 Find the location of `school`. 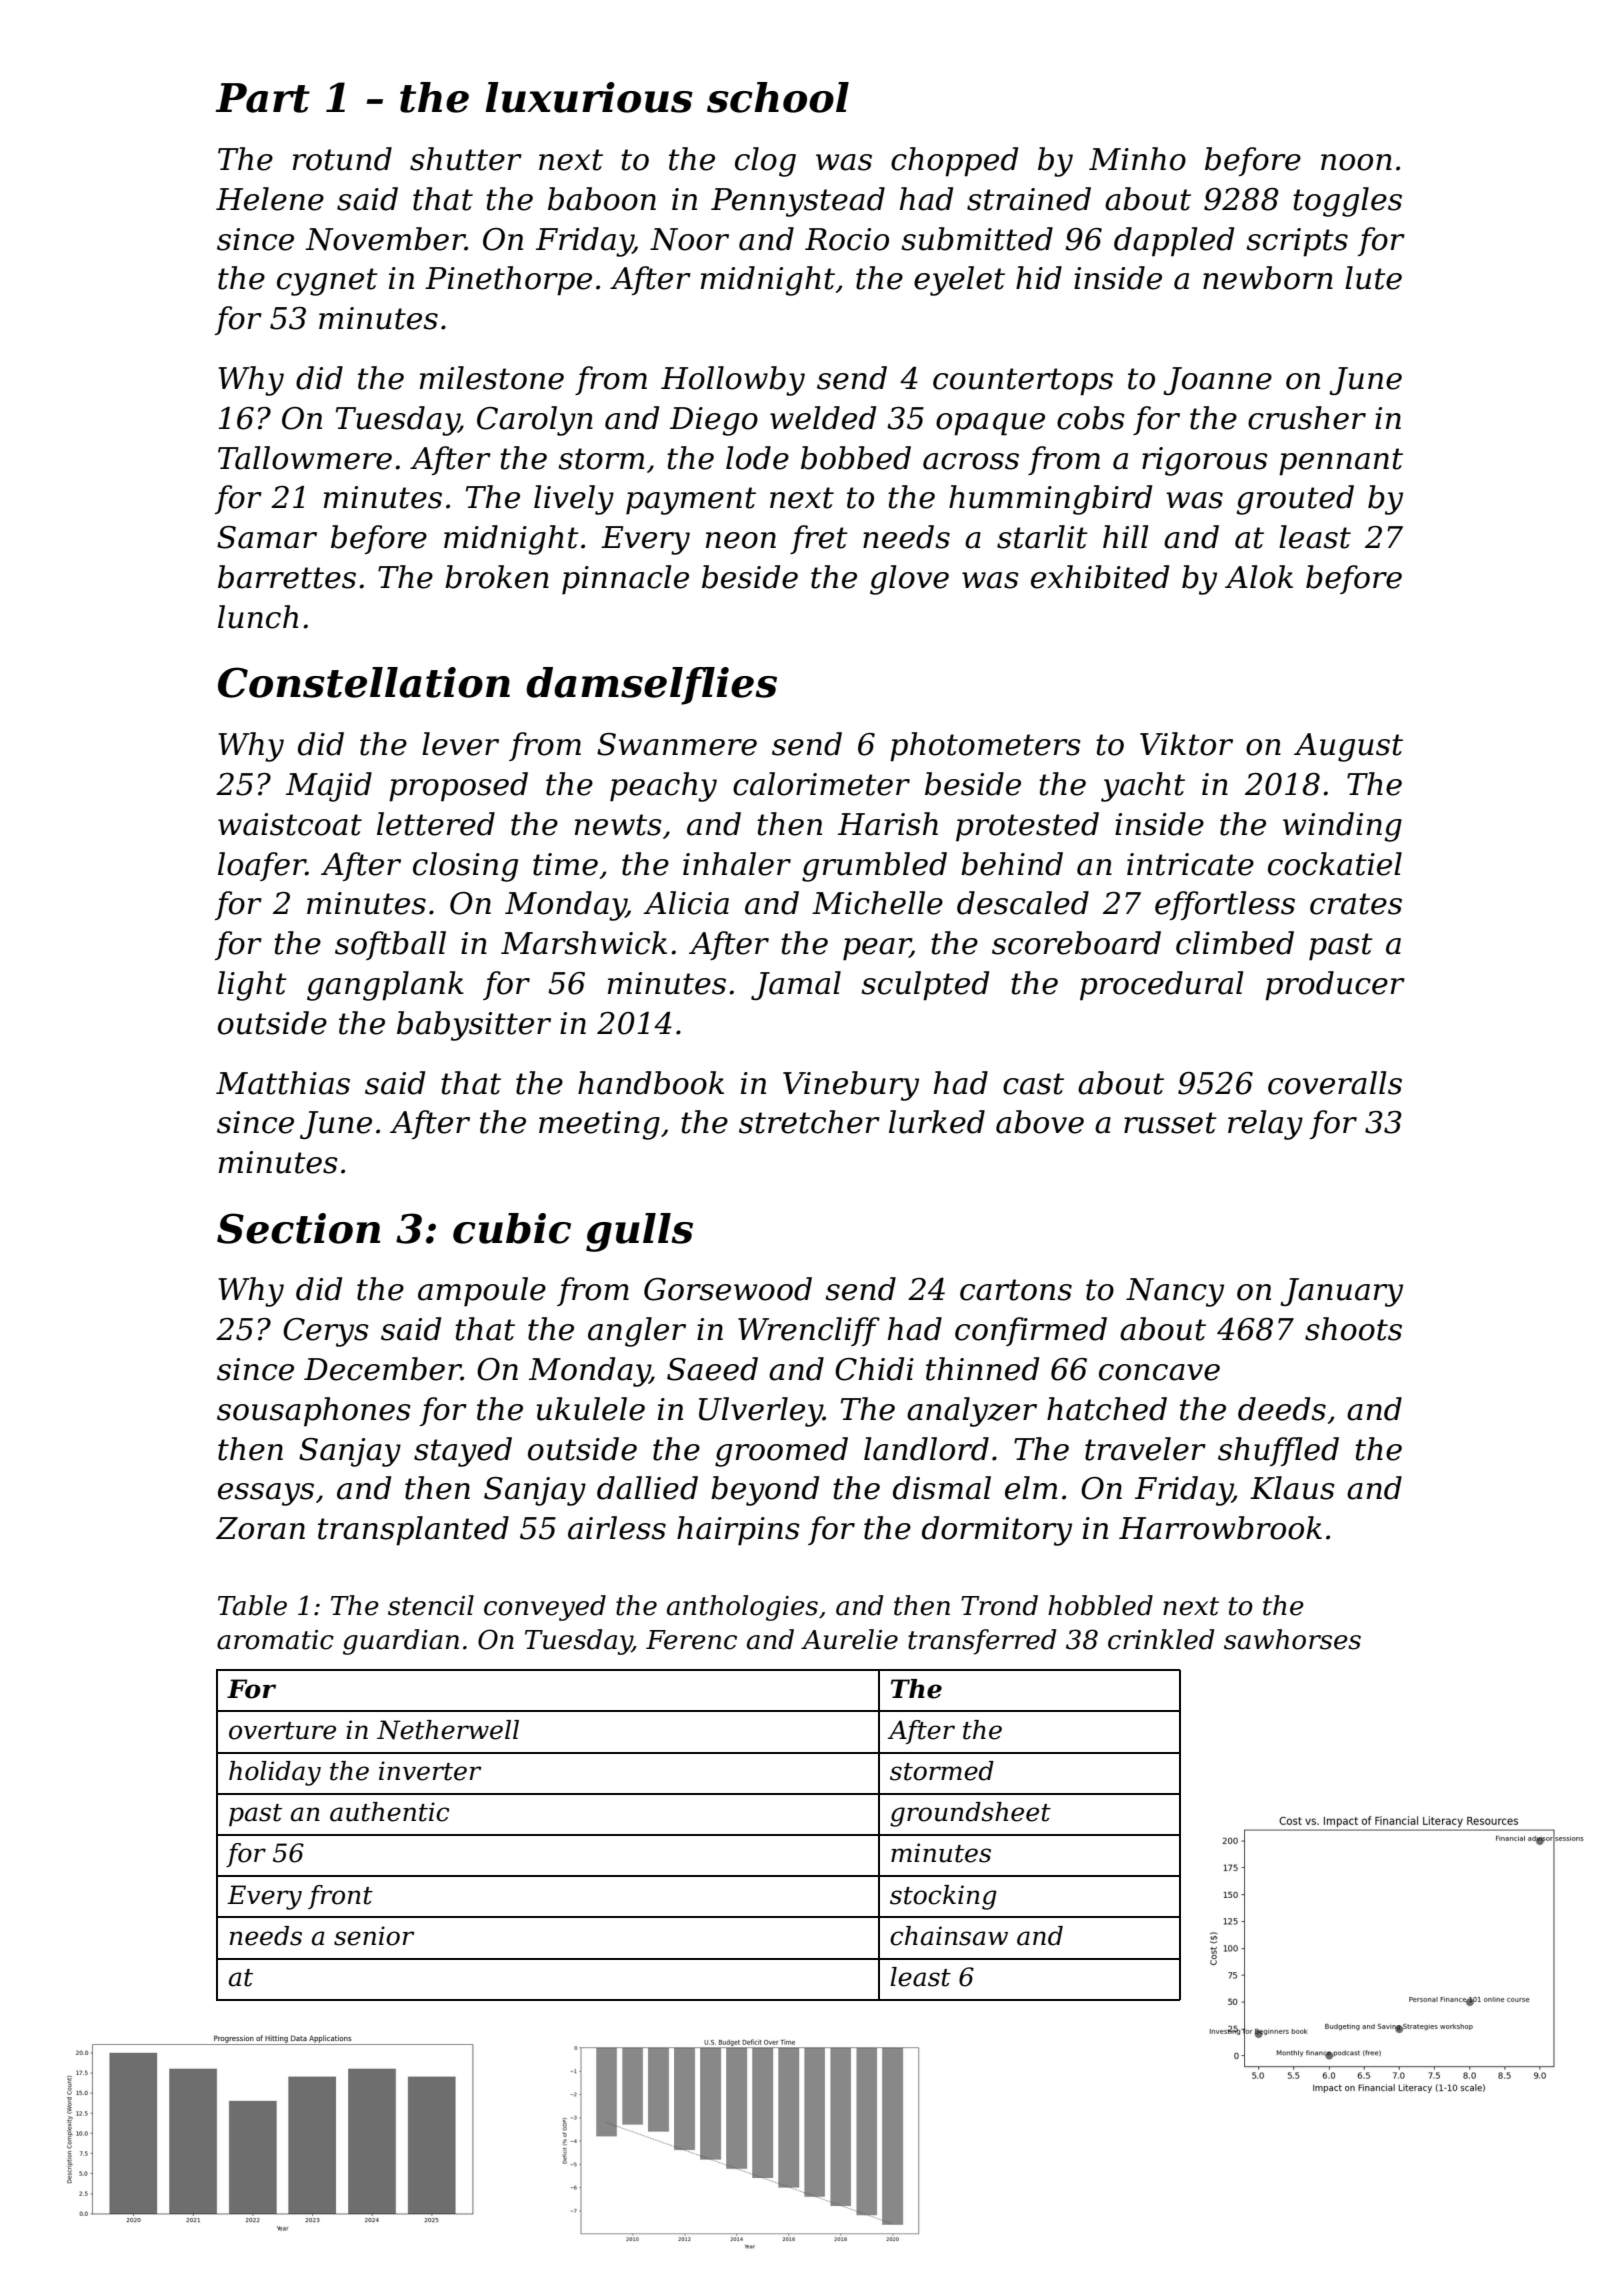

school is located at coordinates (778, 97).
